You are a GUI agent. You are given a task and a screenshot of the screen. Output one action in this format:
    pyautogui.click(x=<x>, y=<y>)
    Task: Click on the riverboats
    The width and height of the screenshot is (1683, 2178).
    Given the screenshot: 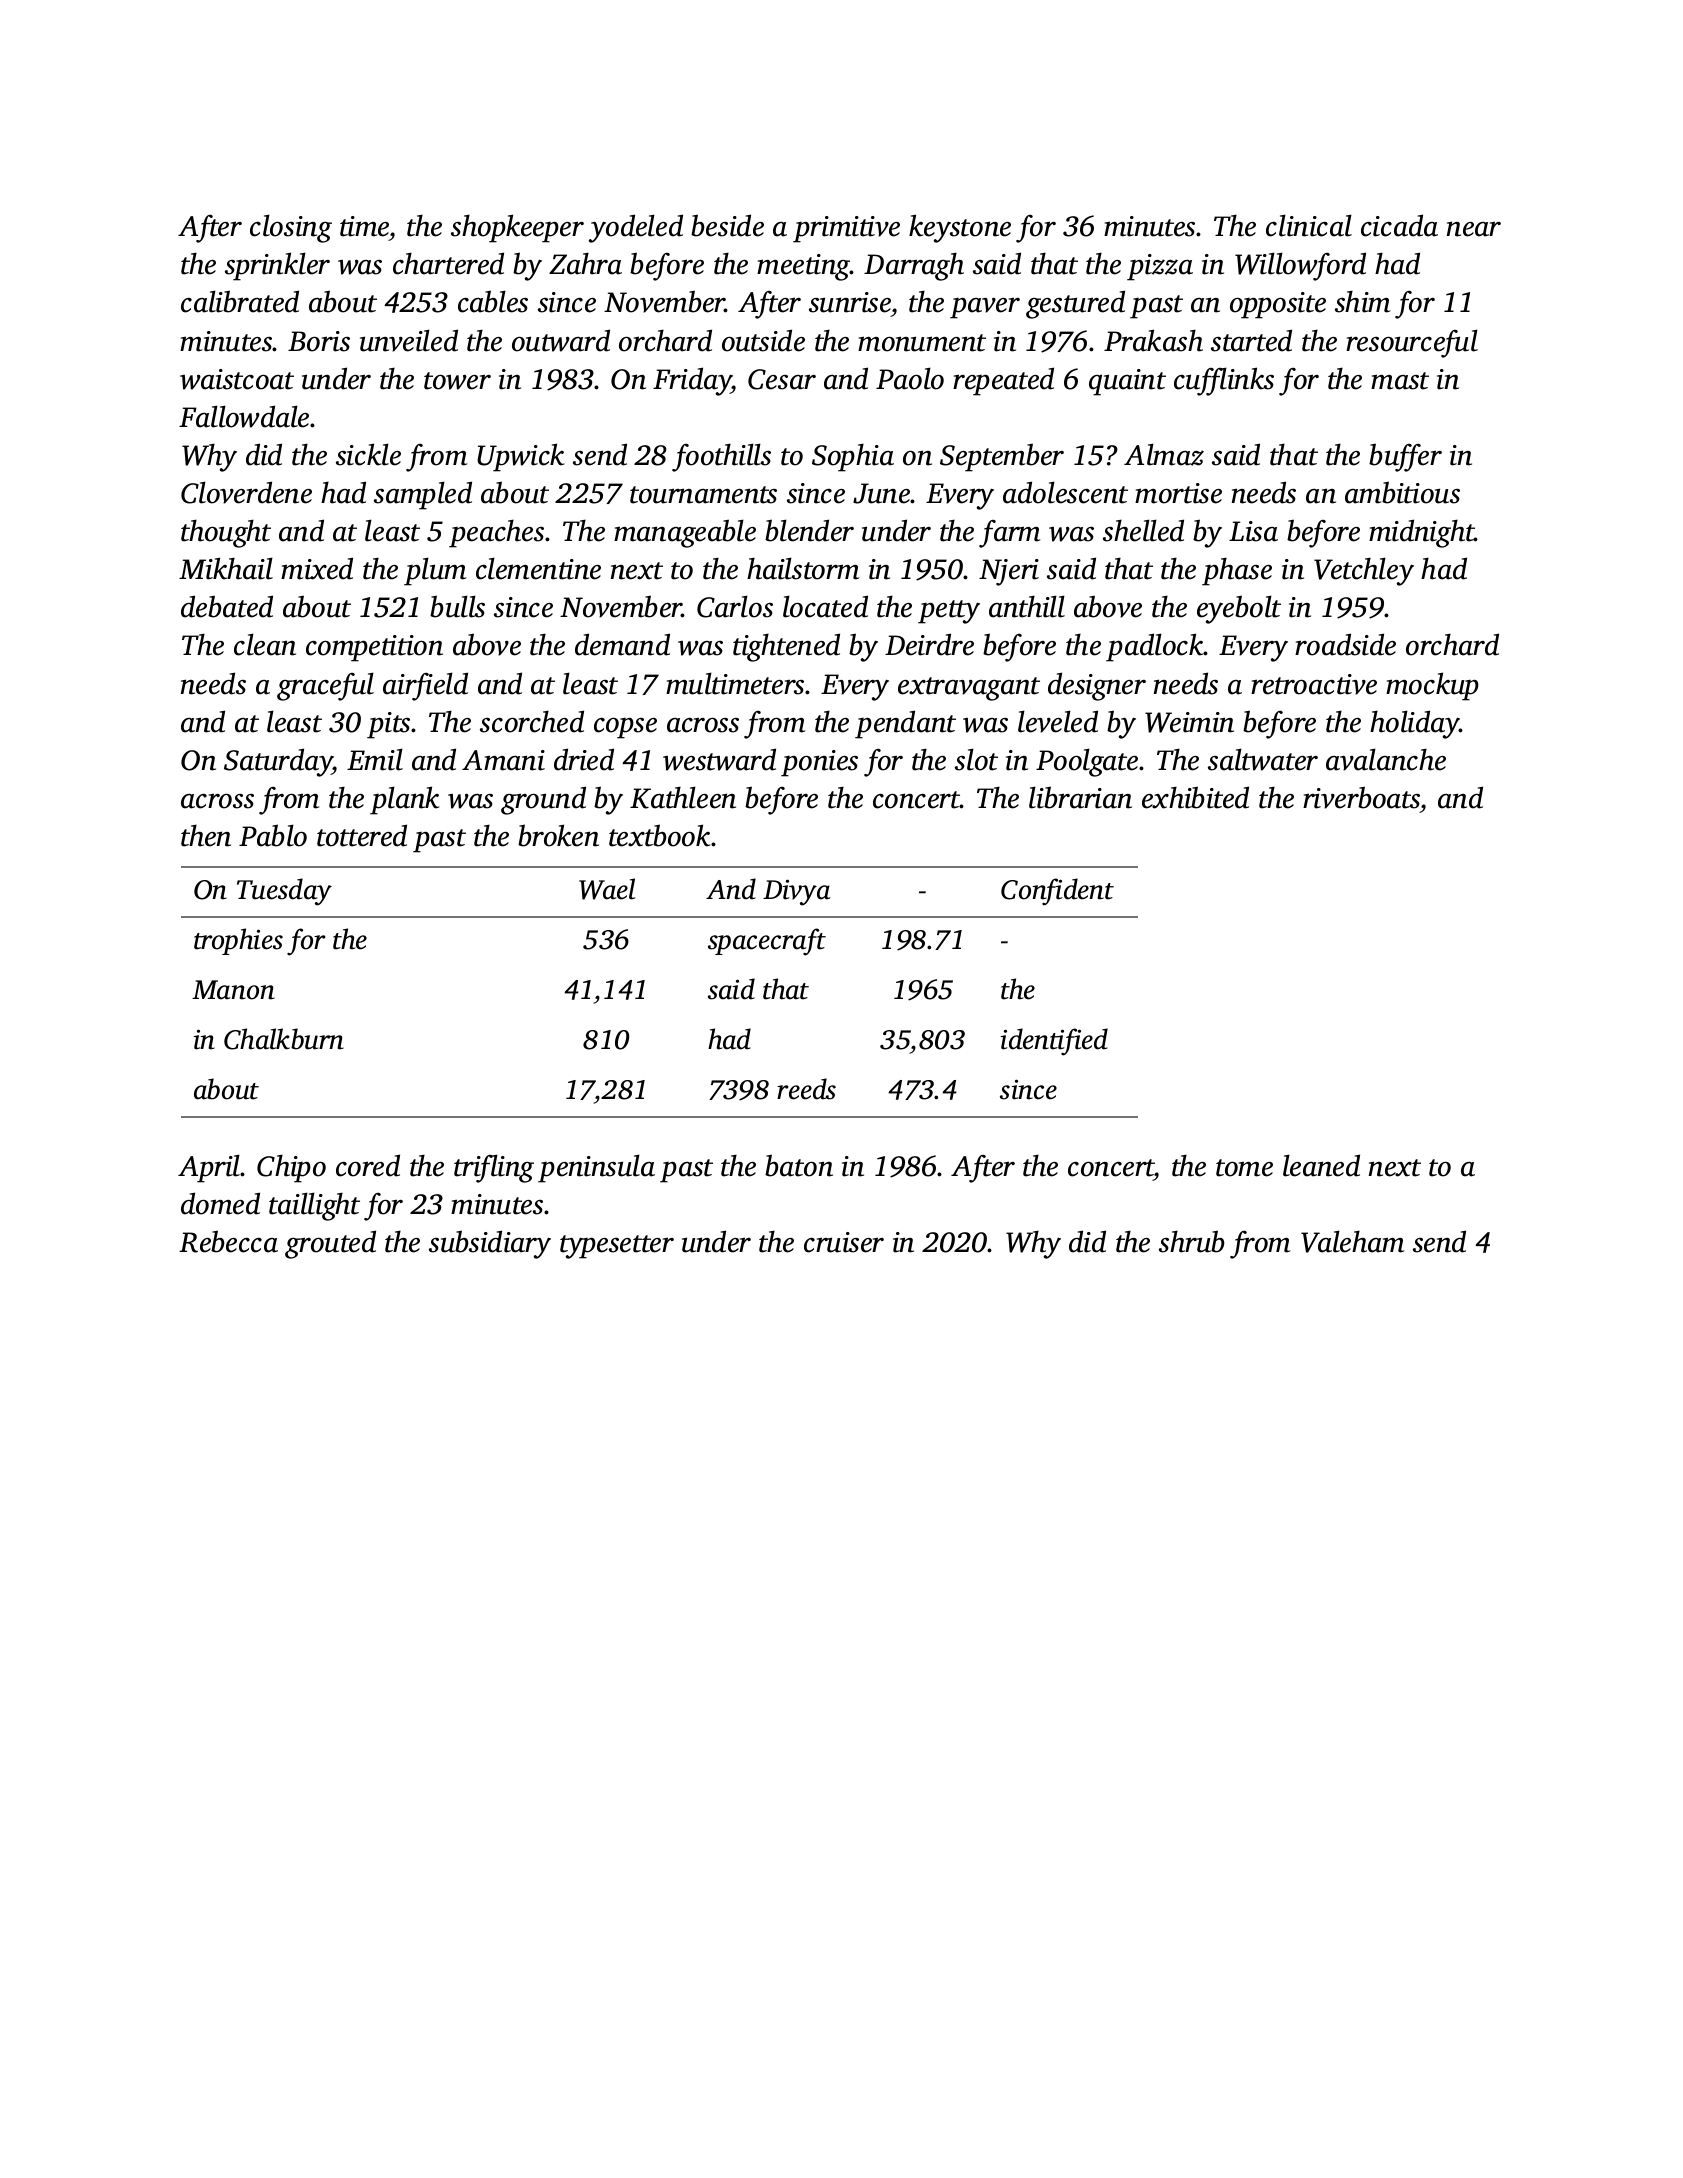 What is the action you would take?
    pyautogui.click(x=1361, y=797)
